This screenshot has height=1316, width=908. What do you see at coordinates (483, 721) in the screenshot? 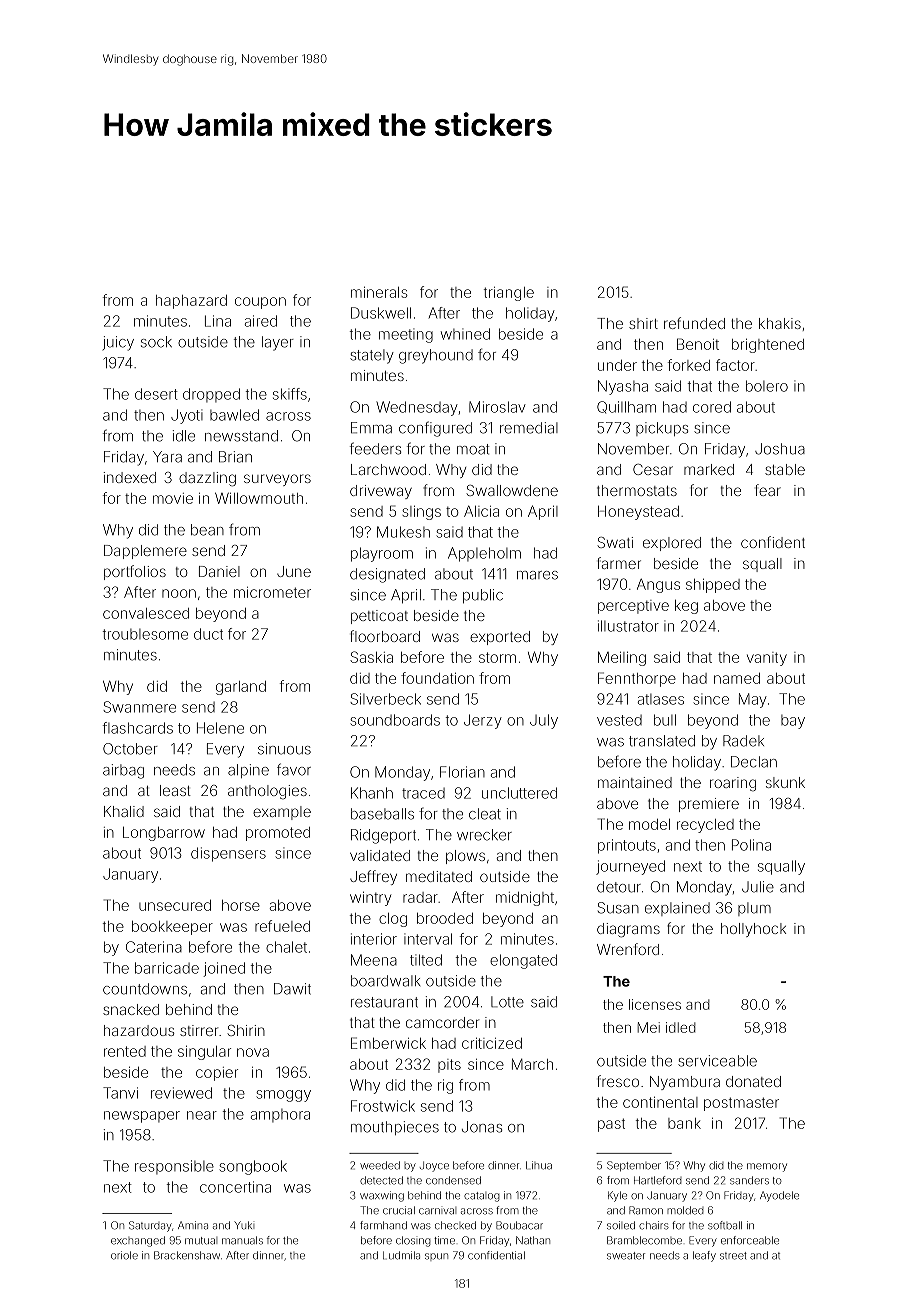
I see `Jerzy` at bounding box center [483, 721].
